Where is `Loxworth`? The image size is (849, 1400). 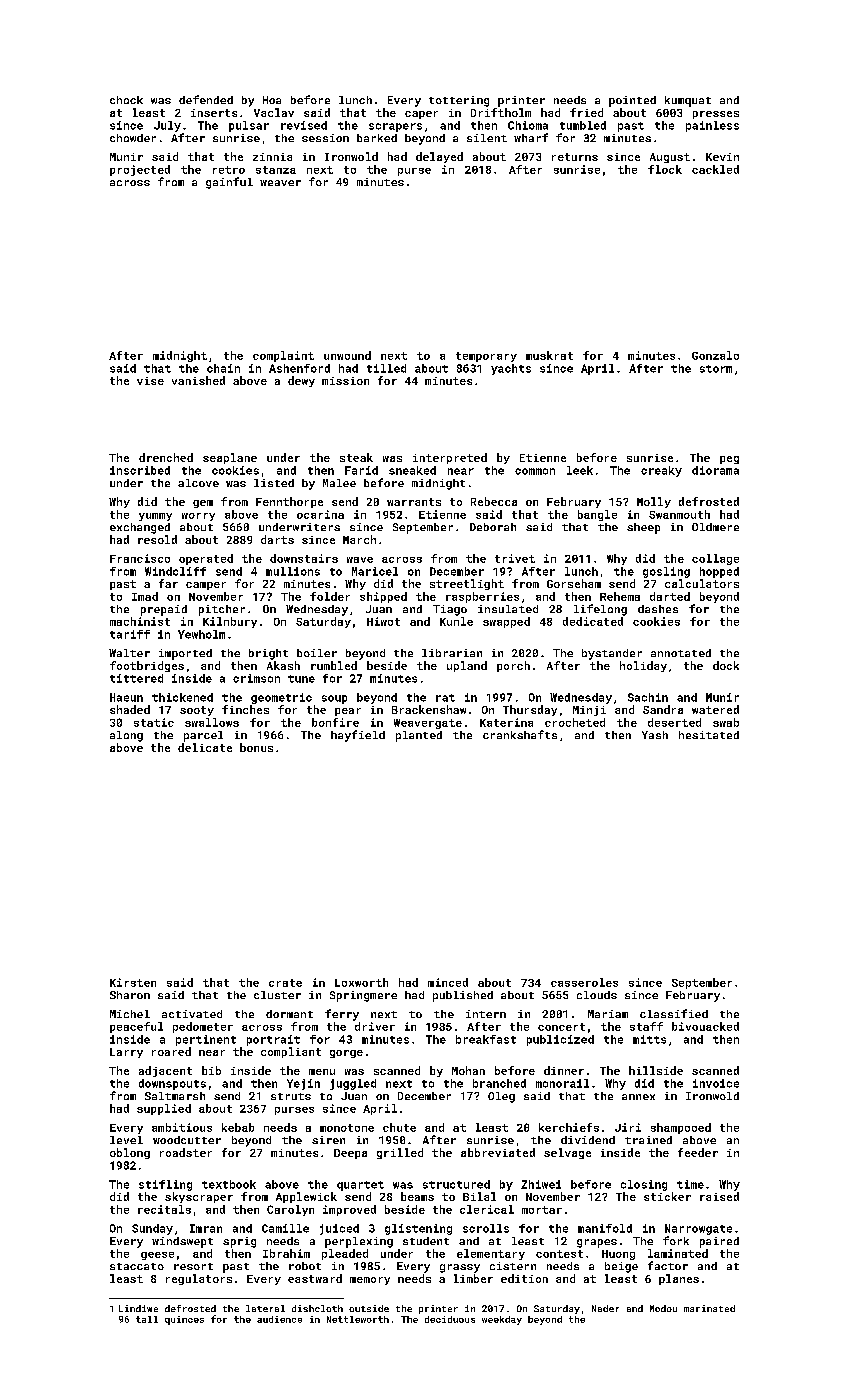 Loxworth is located at coordinates (361, 982).
